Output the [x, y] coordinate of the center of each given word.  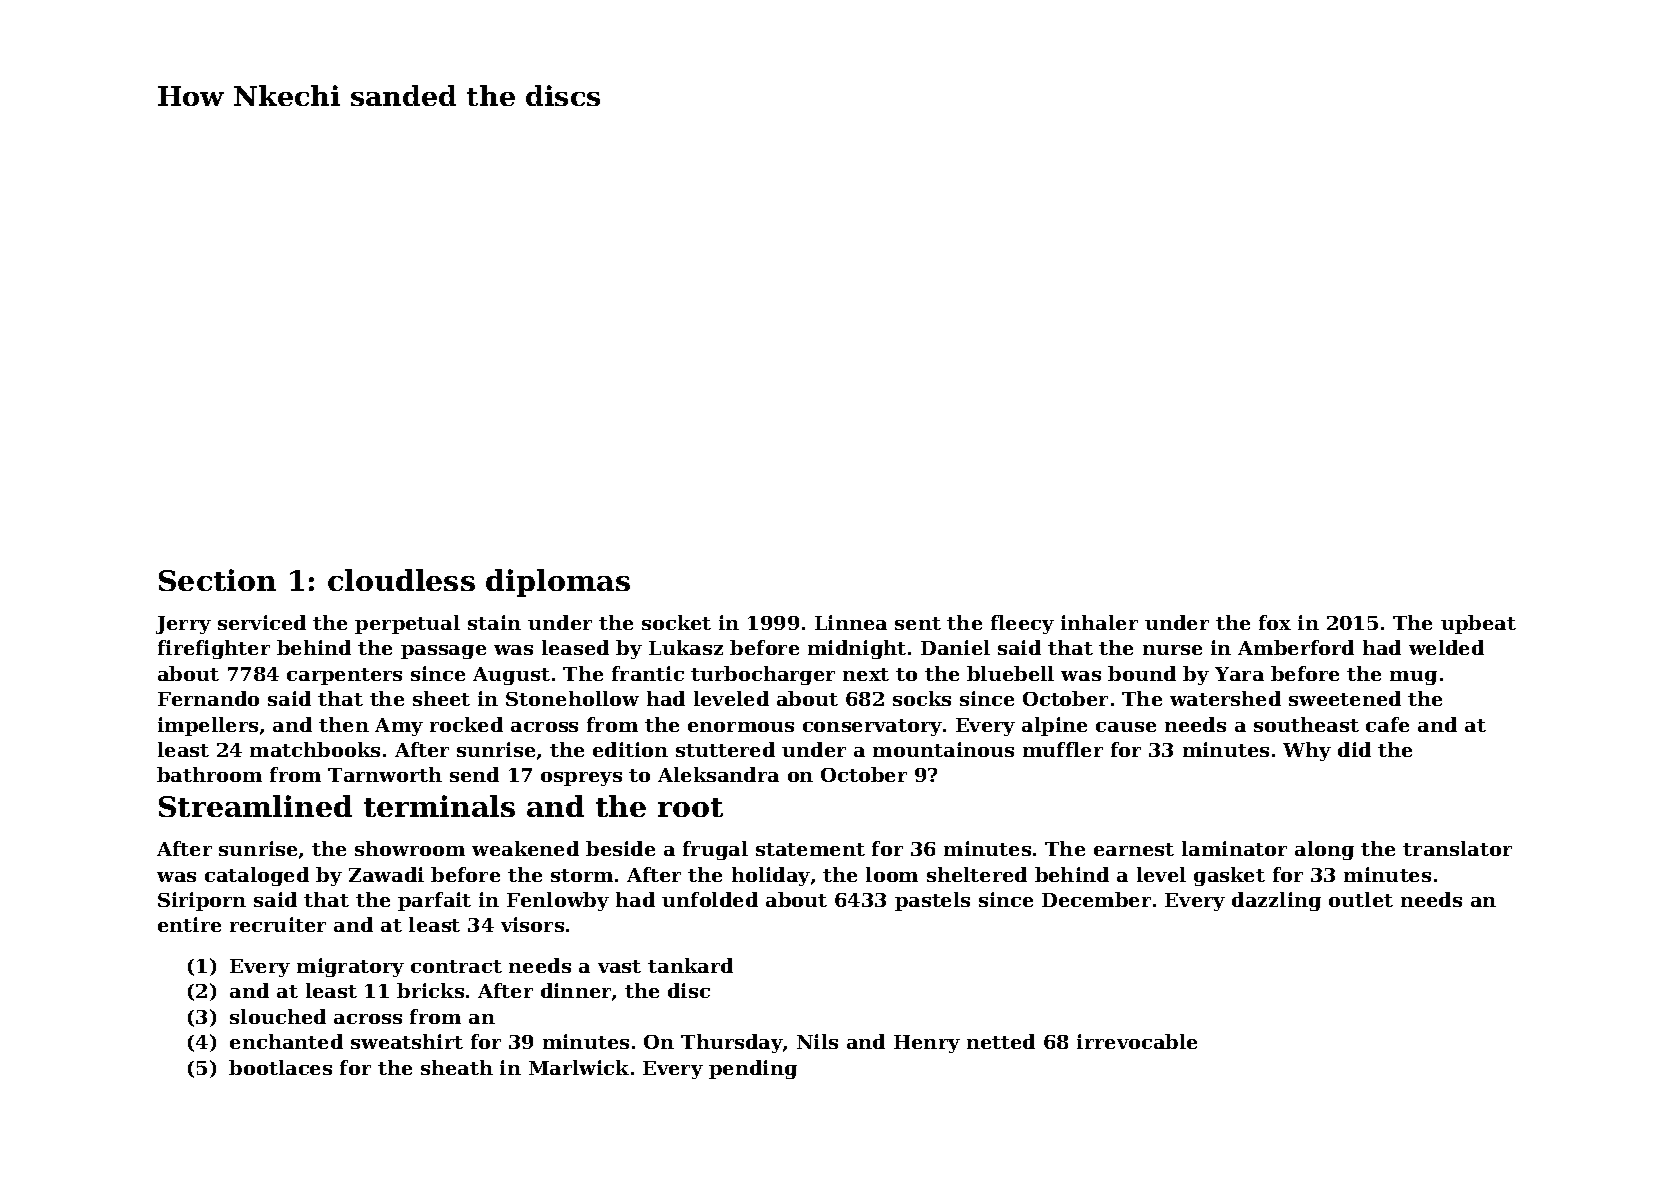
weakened [525, 848]
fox [1275, 622]
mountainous [943, 749]
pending [753, 1069]
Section [217, 580]
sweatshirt [407, 1041]
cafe [1387, 724]
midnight [857, 649]
